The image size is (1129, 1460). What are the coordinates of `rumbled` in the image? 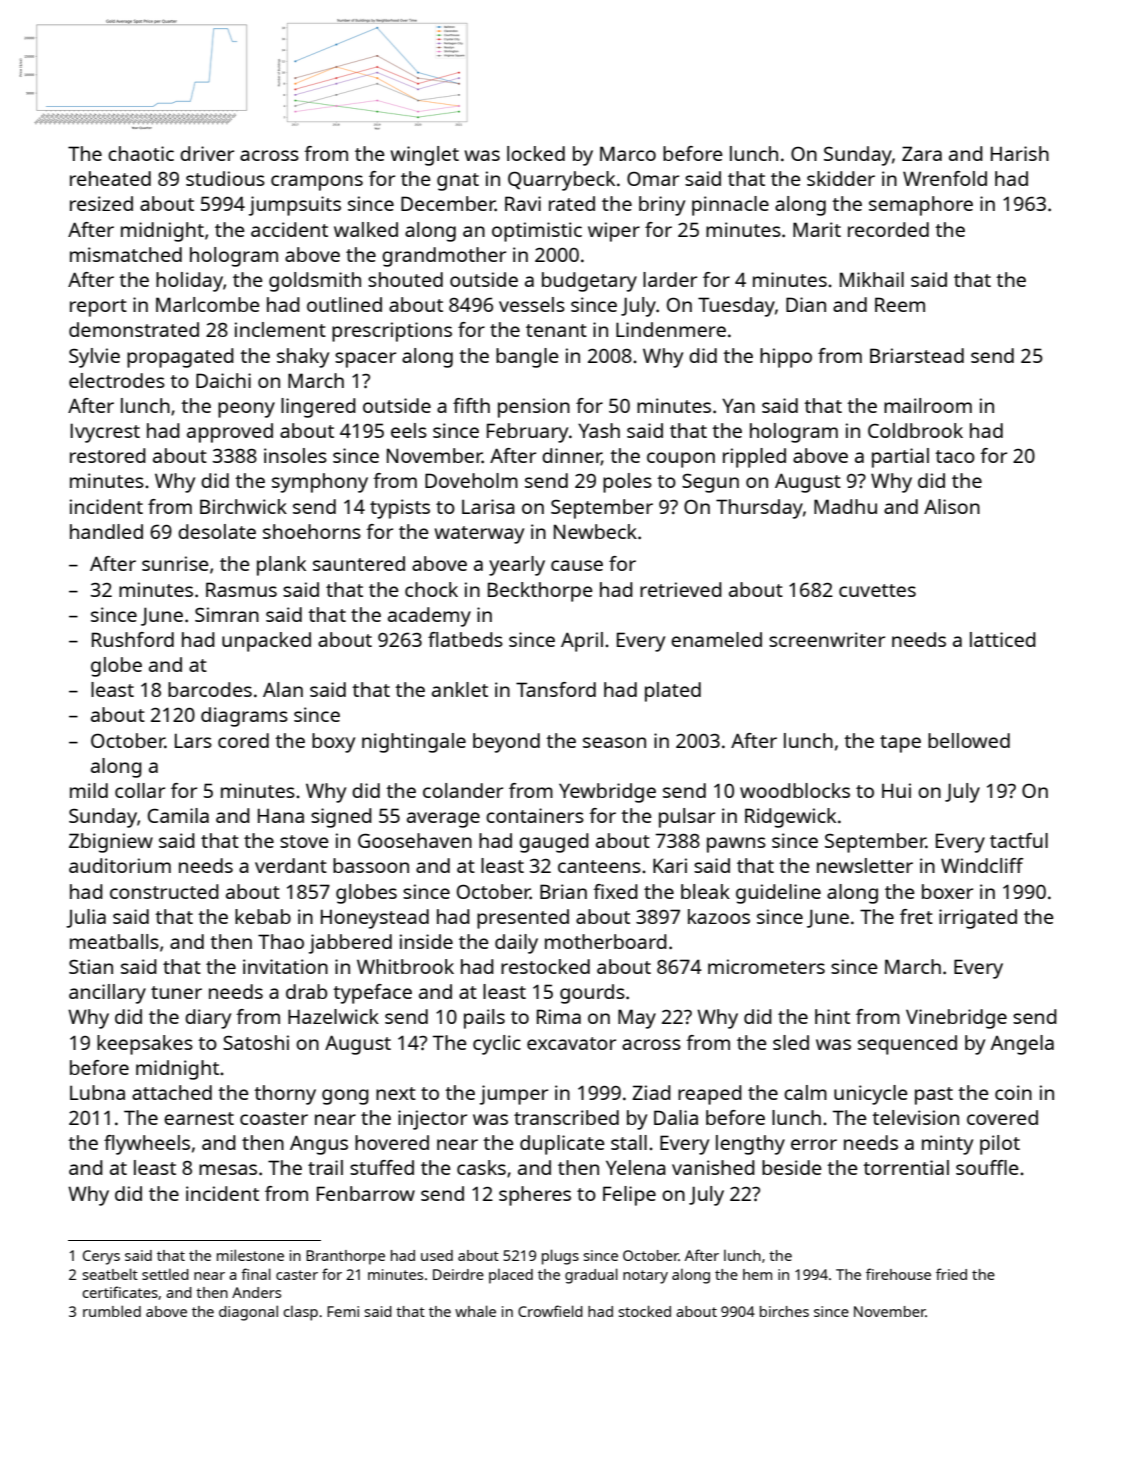 It's located at (112, 1311).
